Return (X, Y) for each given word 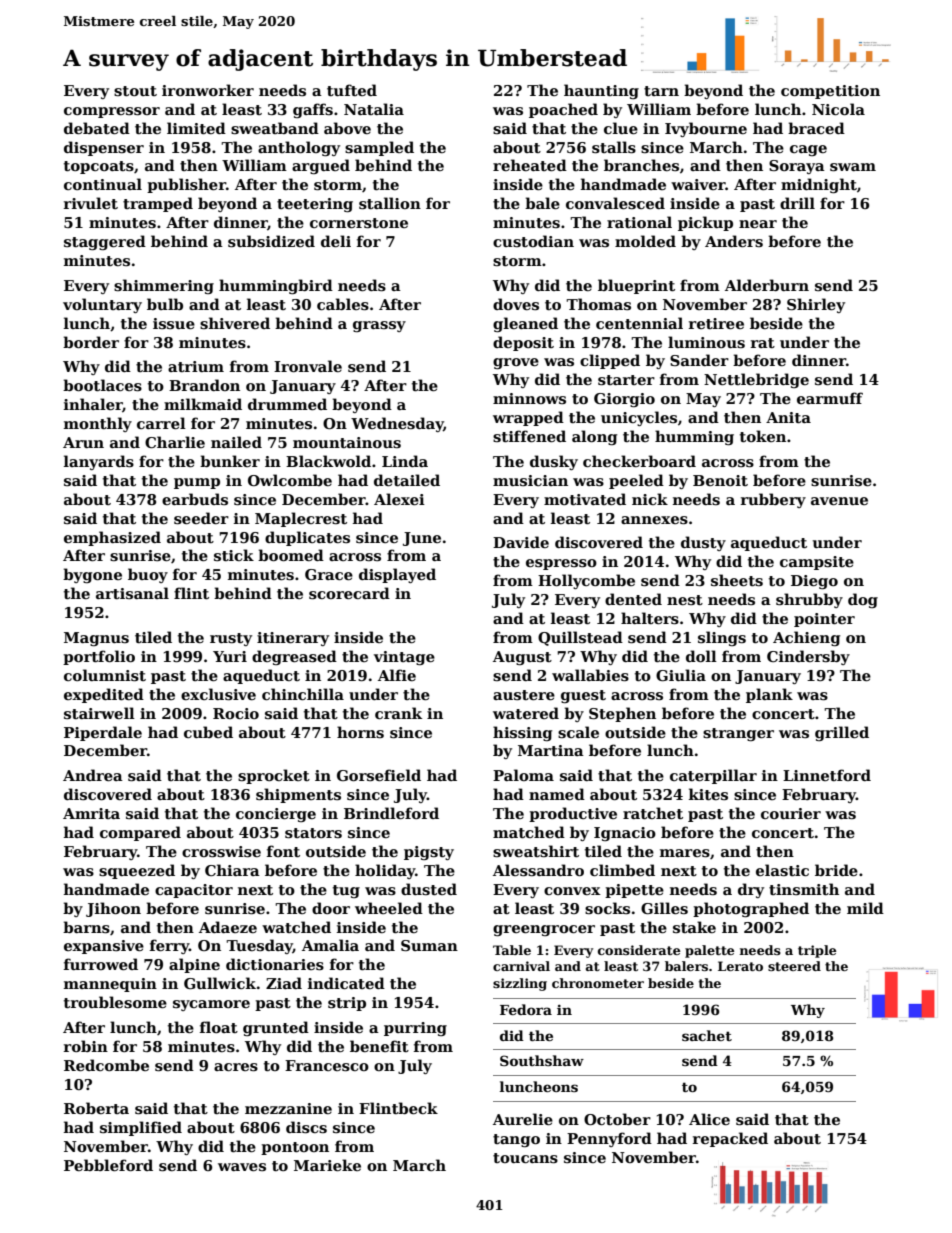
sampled (379, 148)
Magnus (96, 639)
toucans (525, 1158)
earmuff (830, 398)
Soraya (797, 167)
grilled (842, 733)
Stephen (622, 714)
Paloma (523, 775)
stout (135, 91)
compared (140, 833)
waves (242, 1167)
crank (398, 713)
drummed (287, 404)
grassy (379, 326)
